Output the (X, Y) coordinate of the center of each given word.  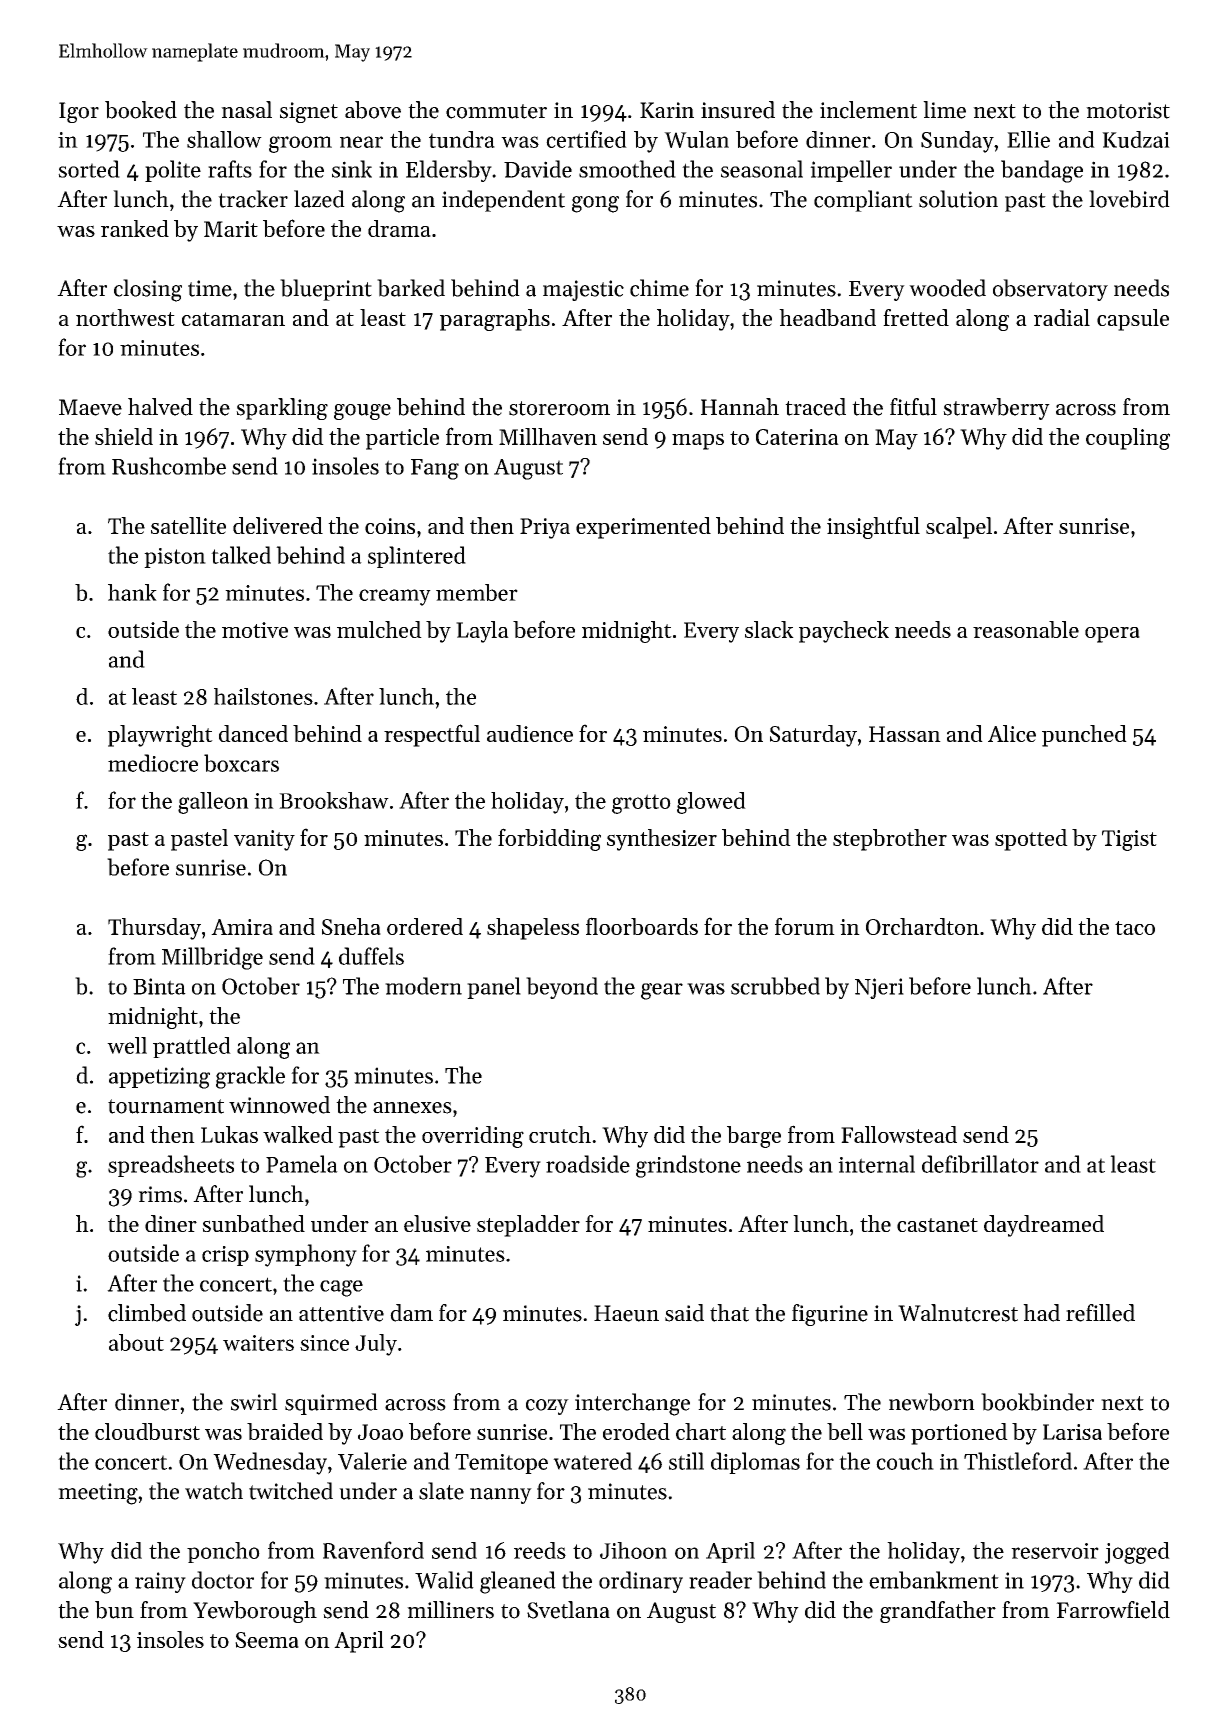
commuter (496, 111)
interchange (632, 1404)
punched (1084, 736)
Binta (159, 986)
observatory (1050, 290)
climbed (147, 1313)
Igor (79, 112)
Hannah (740, 406)
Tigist (1129, 840)
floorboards (642, 926)
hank (132, 592)
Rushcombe (169, 466)
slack (769, 629)
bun (114, 1610)
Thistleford (1018, 1461)
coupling (1128, 439)
